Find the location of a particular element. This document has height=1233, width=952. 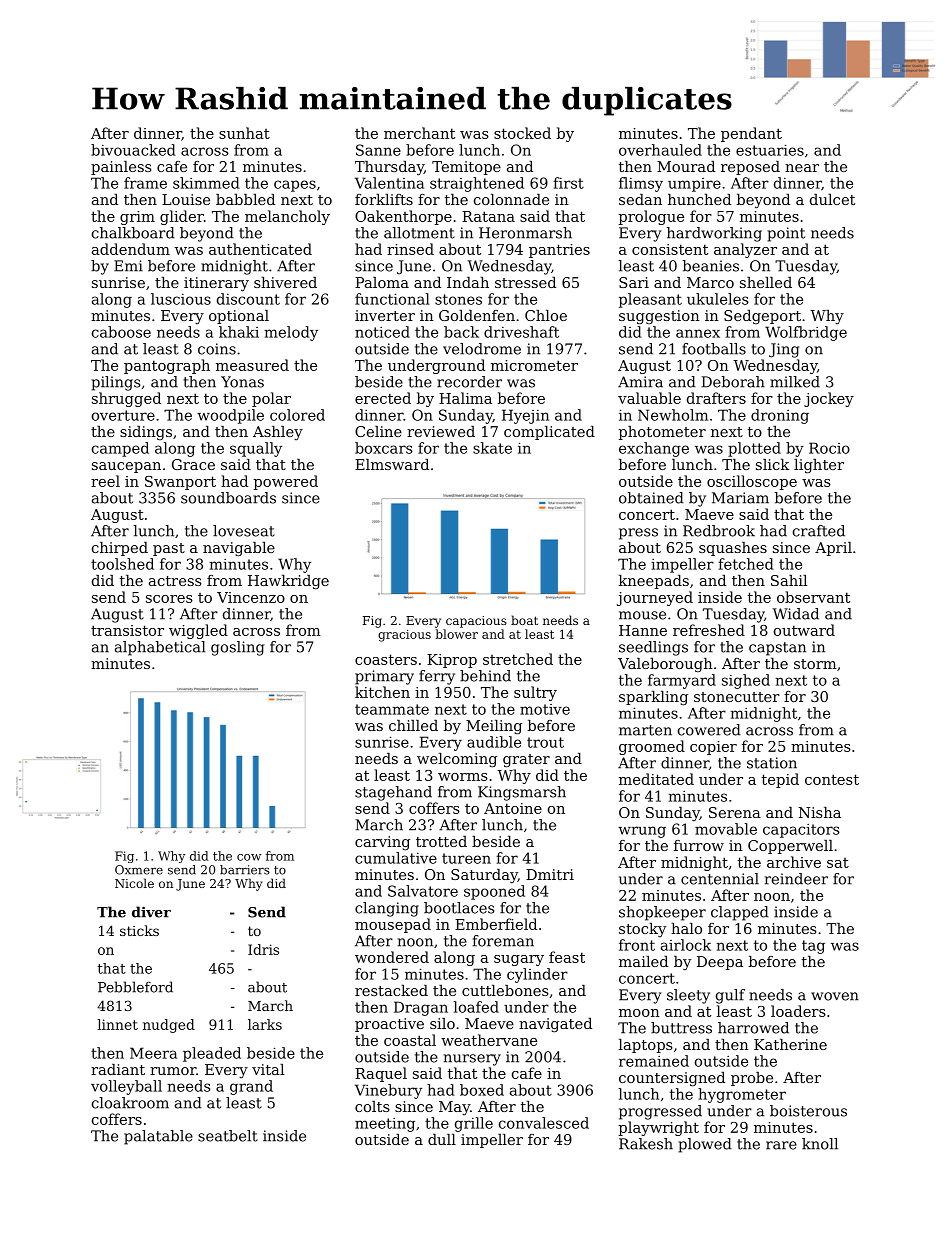

cumulative is located at coordinates (396, 858).
